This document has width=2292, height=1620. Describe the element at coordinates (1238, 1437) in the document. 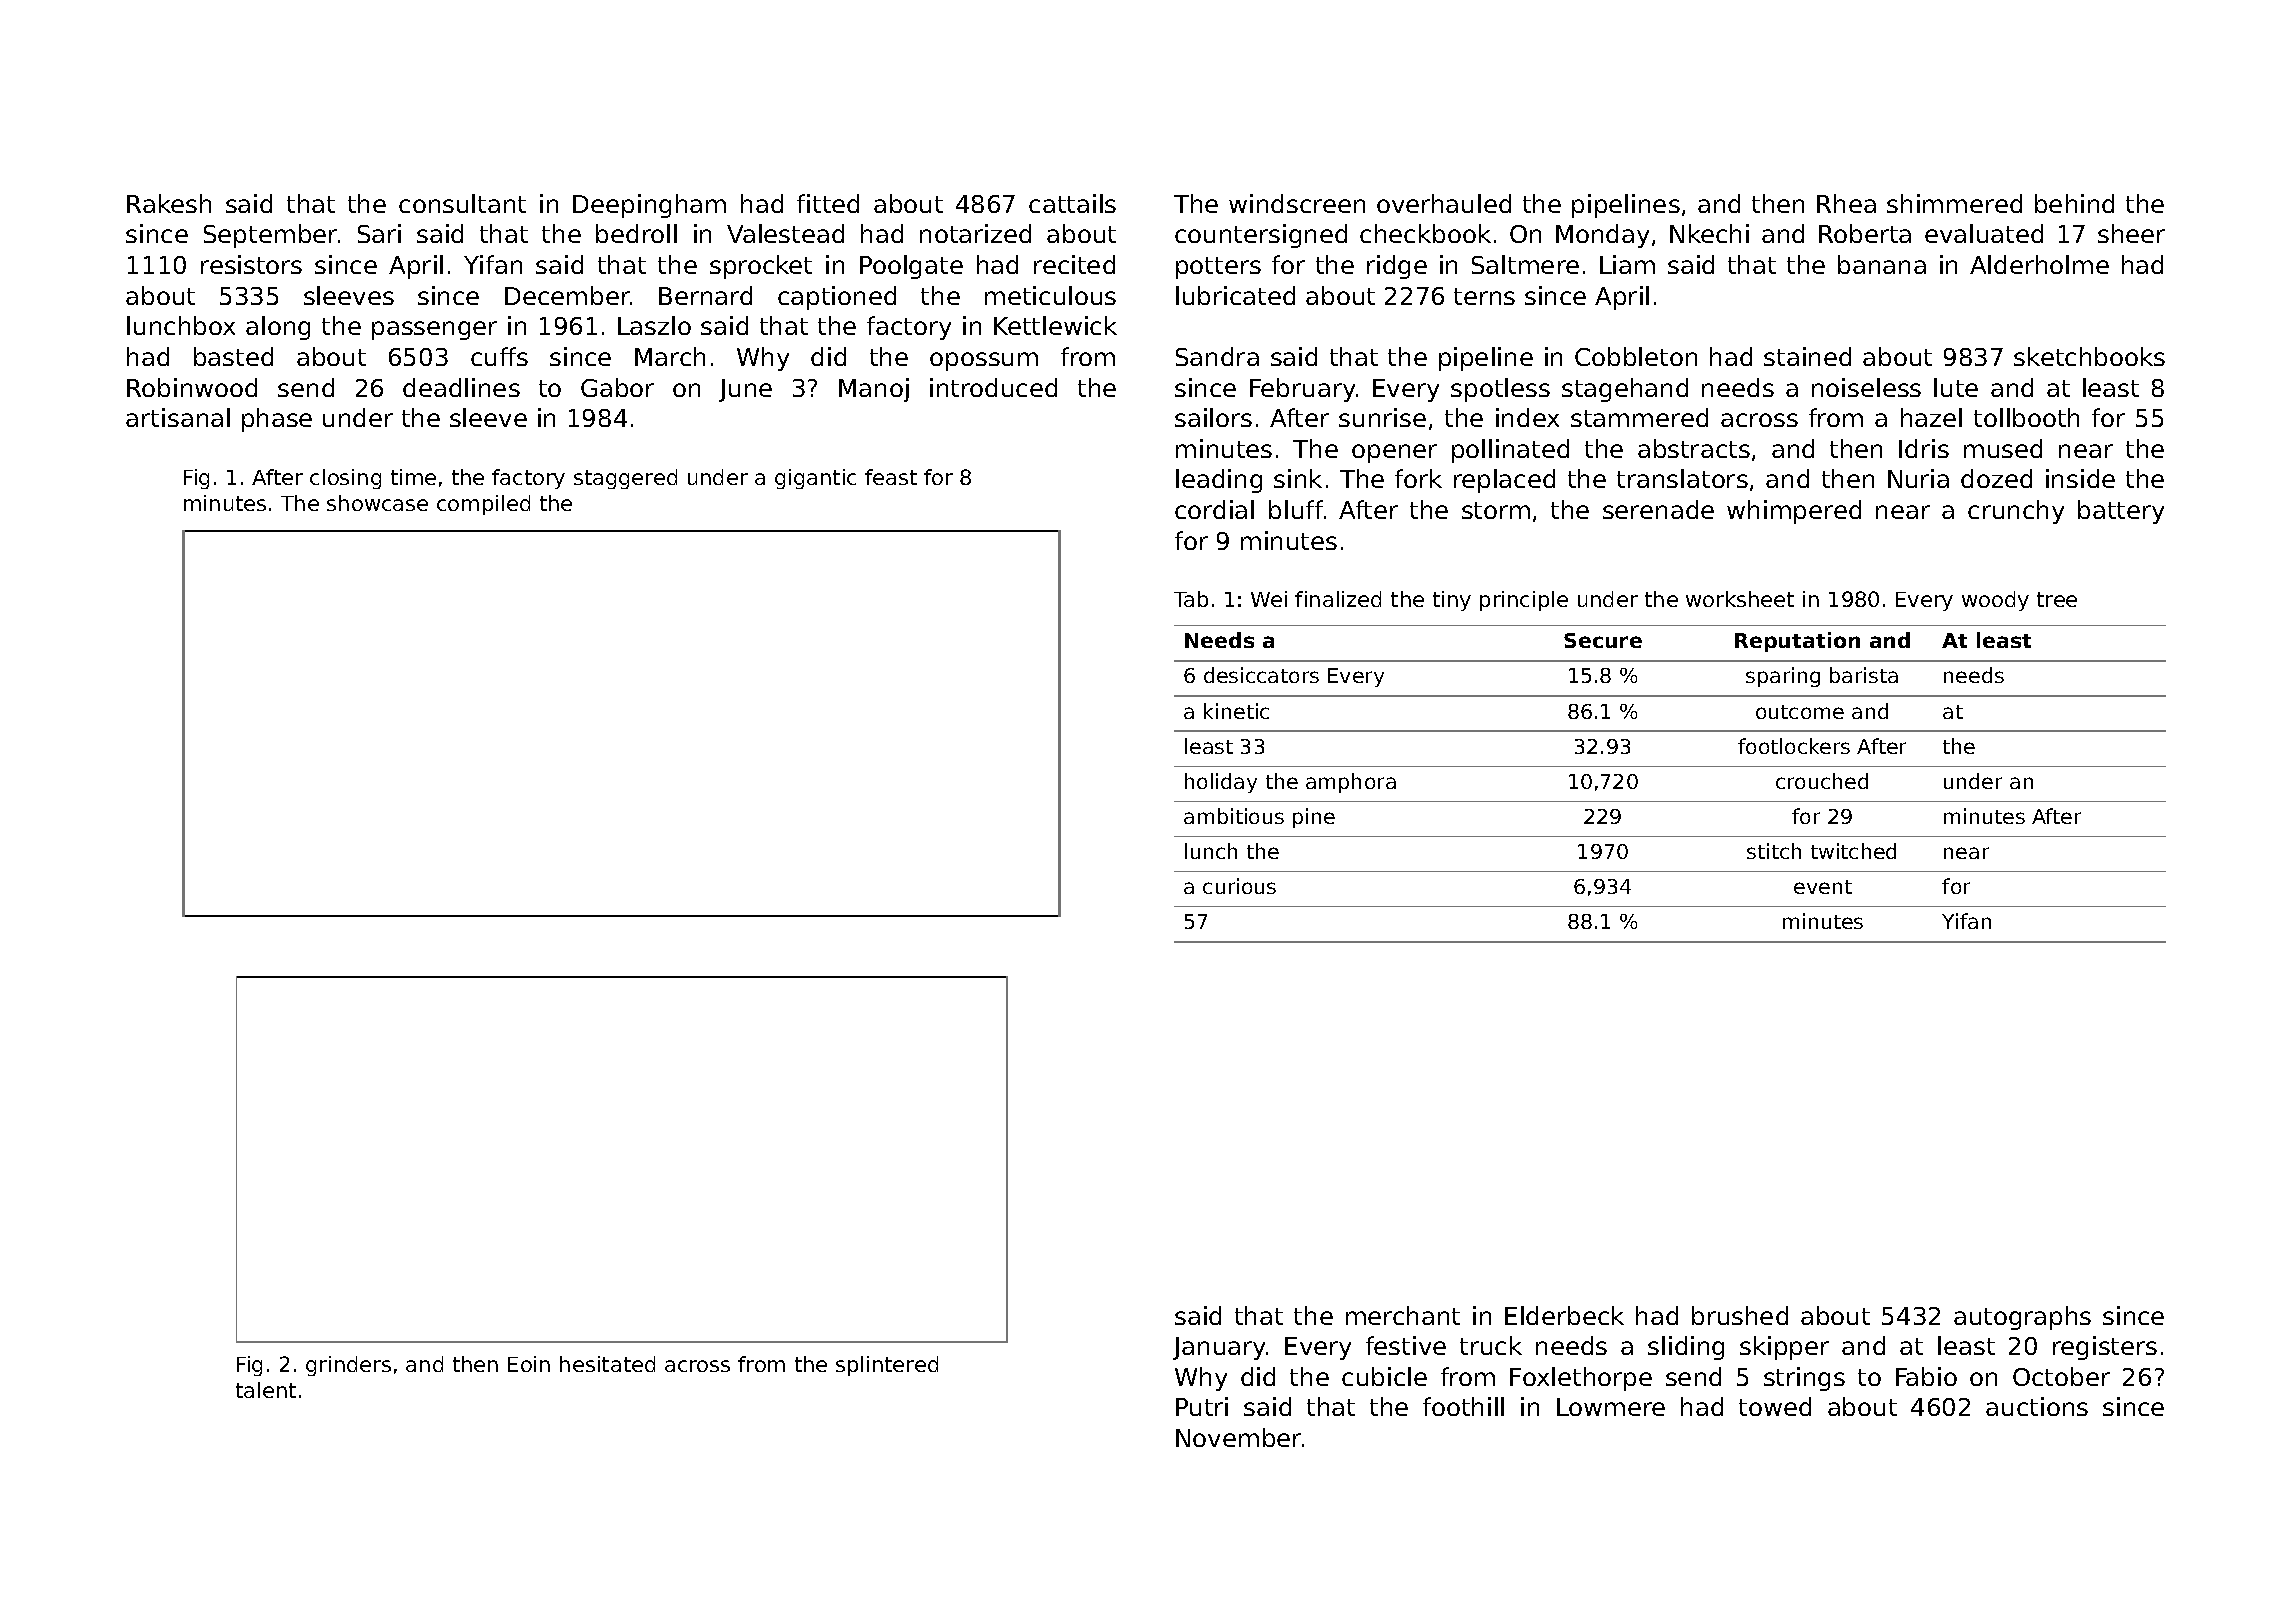

I see `November` at that location.
